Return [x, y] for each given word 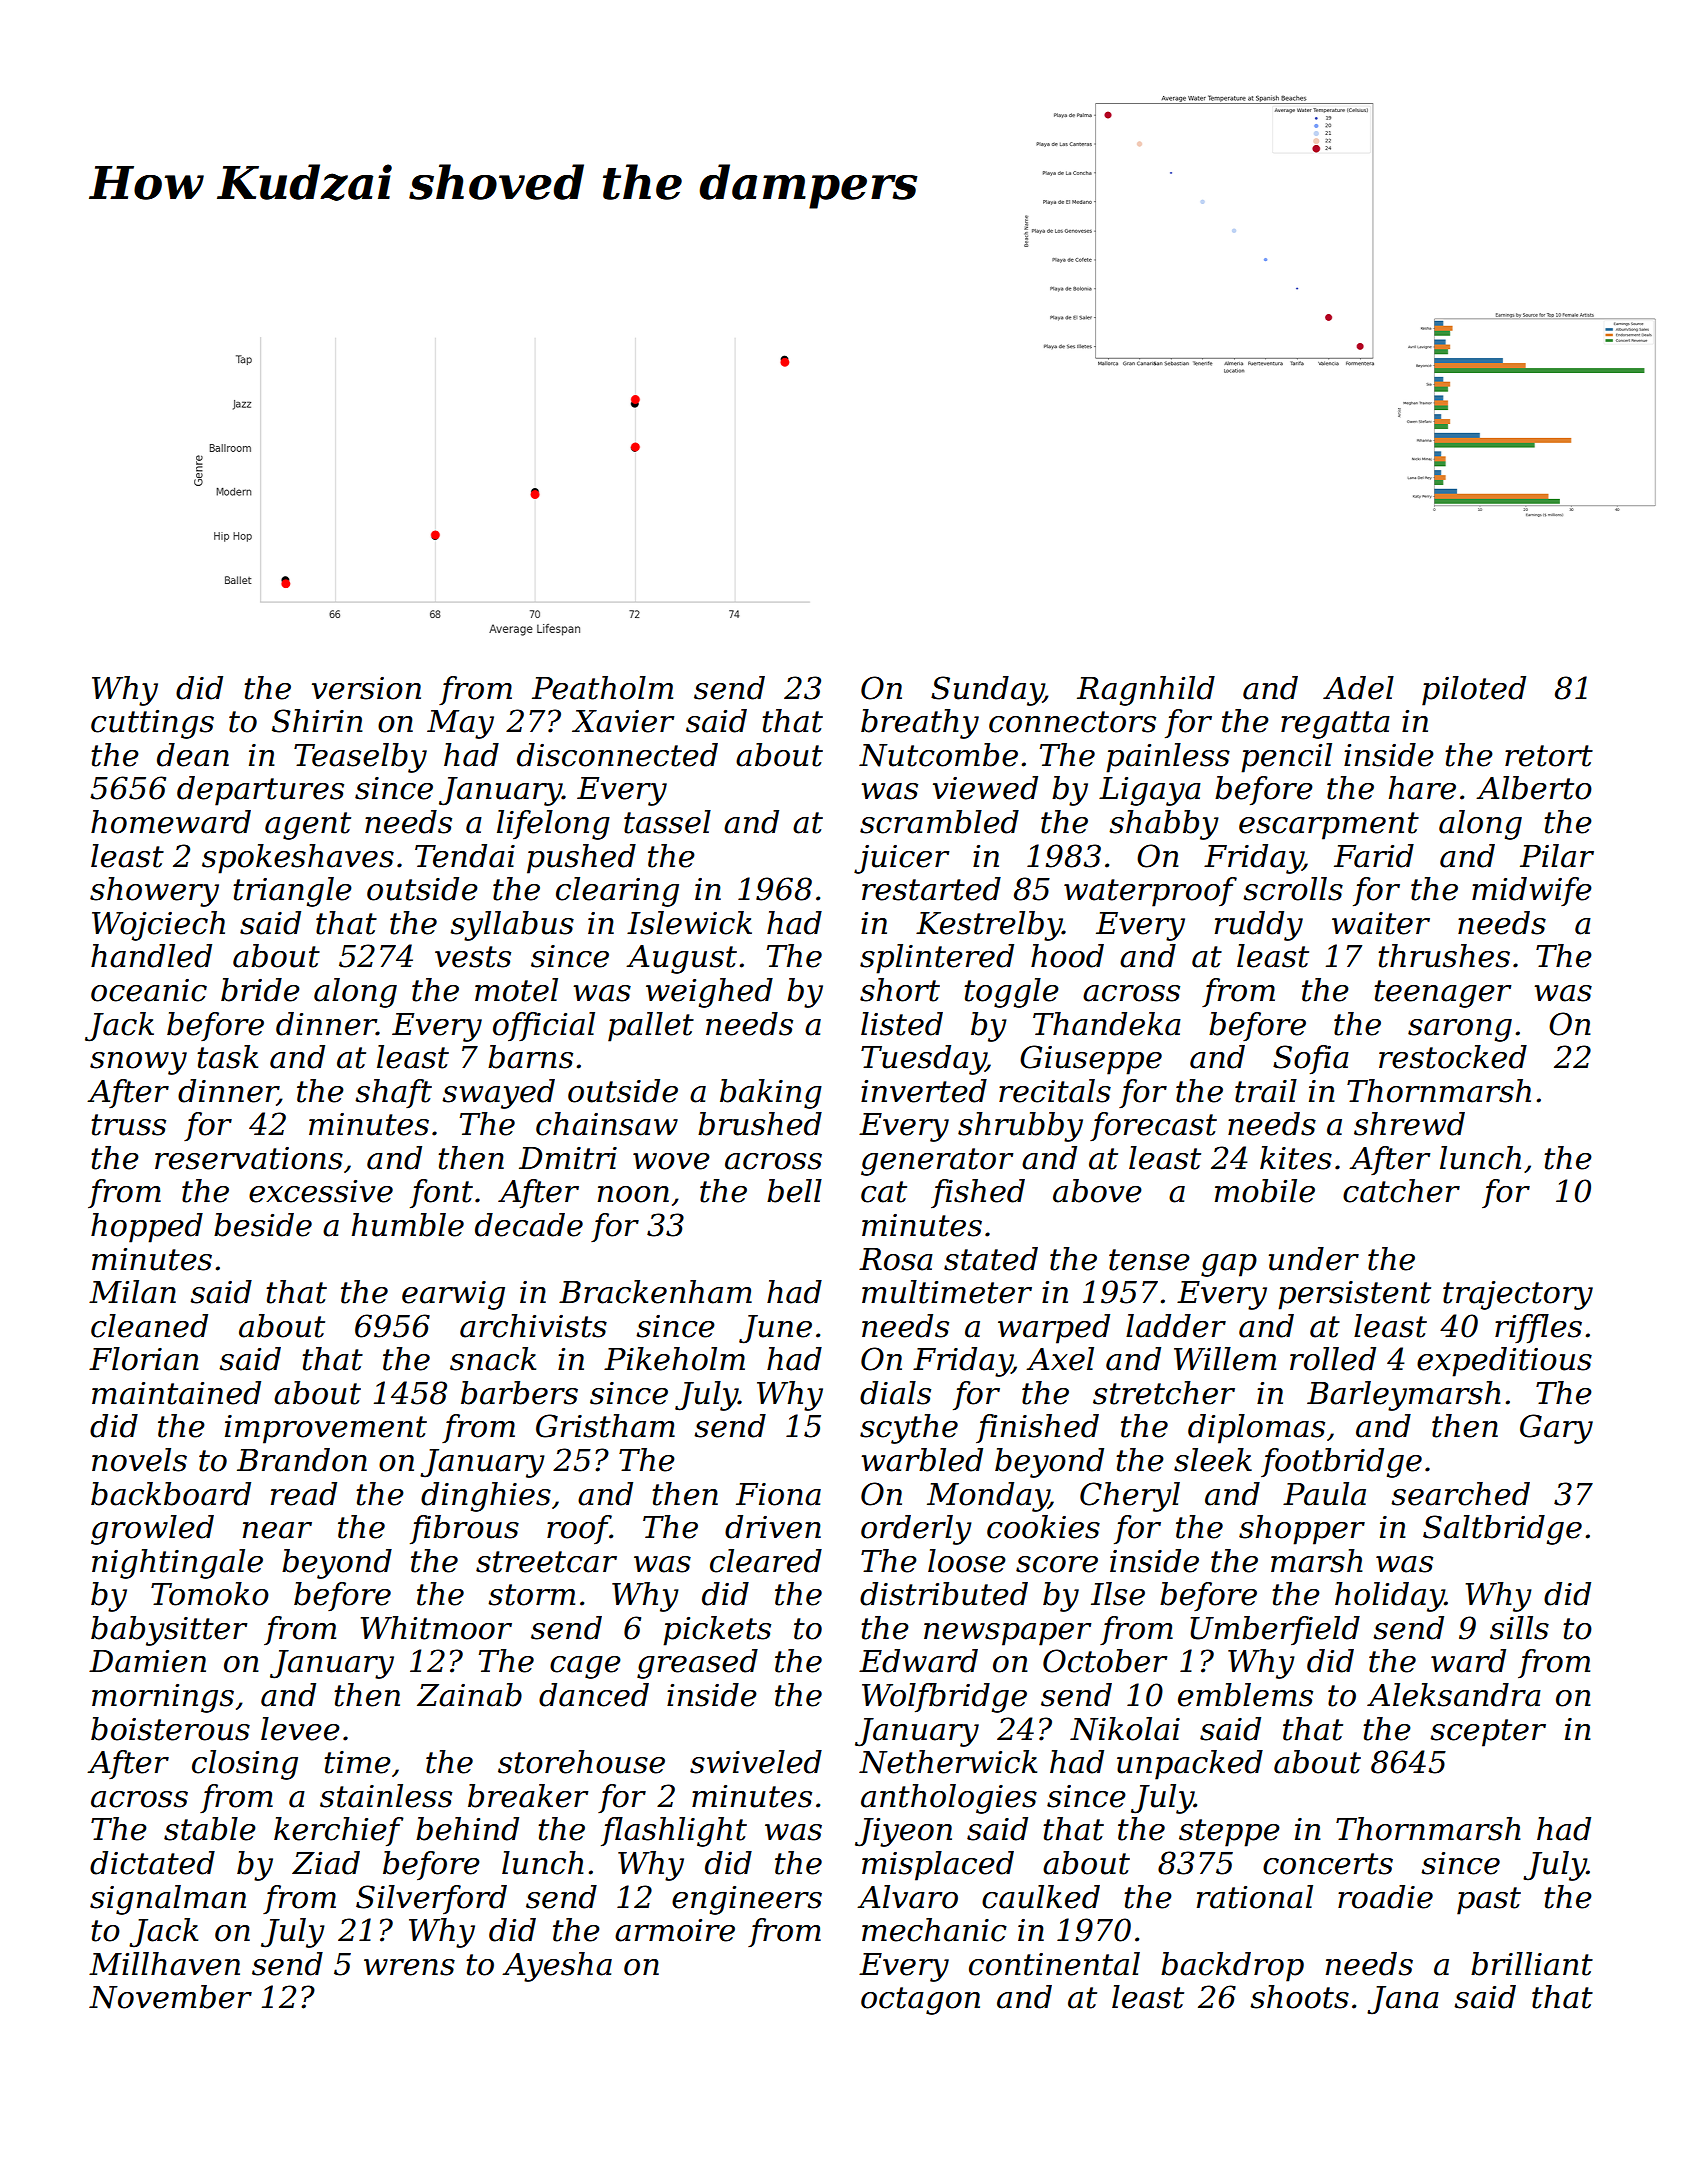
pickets [717, 1631]
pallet [651, 1027]
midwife [1532, 891]
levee [300, 1729]
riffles [1538, 1329]
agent [308, 826]
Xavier [623, 721]
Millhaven [164, 1964]
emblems [1245, 1695]
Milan [132, 1292]
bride [260, 990]
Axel [1060, 1359]
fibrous [464, 1530]
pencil [1286, 758]
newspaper [1007, 1634]
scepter [1488, 1733]
